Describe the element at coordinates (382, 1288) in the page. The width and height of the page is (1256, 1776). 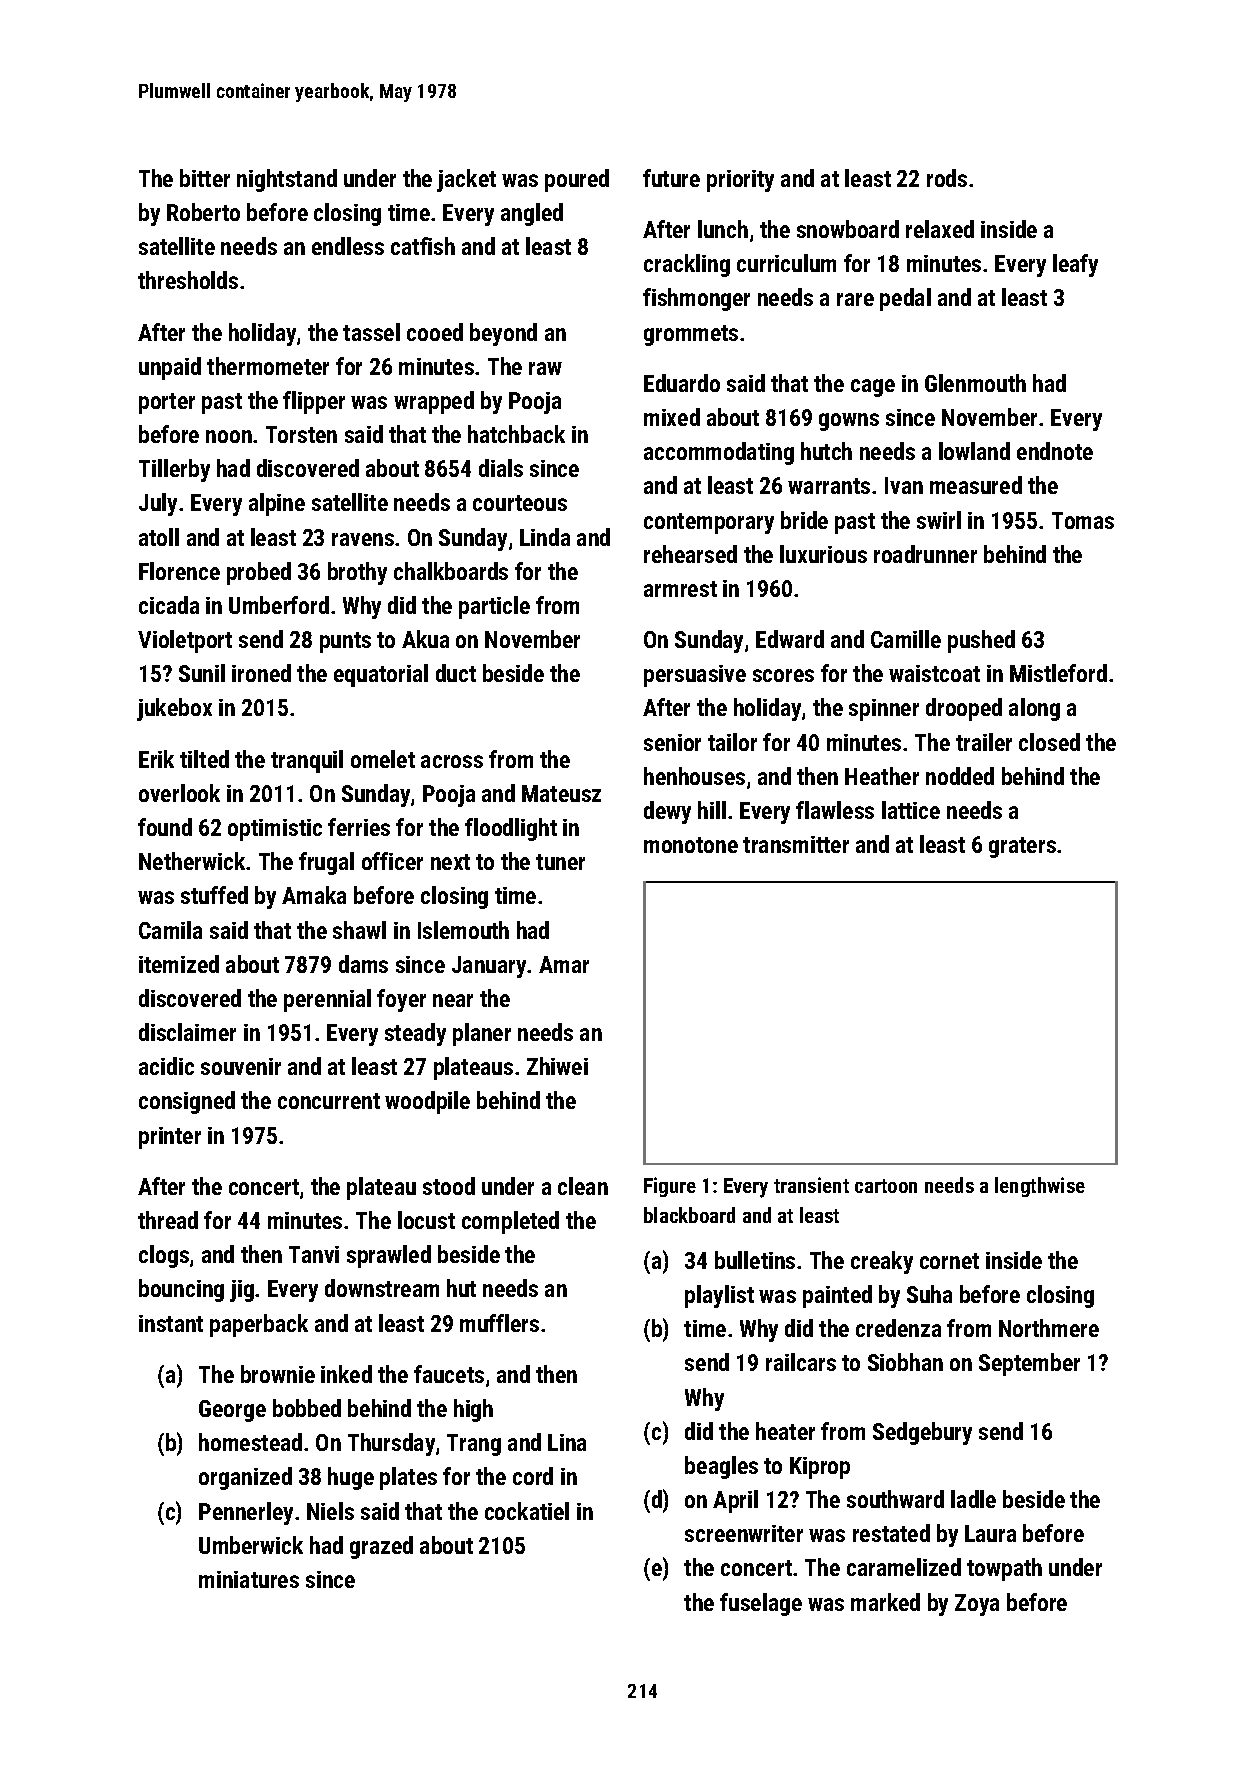
I see `downstream` at that location.
